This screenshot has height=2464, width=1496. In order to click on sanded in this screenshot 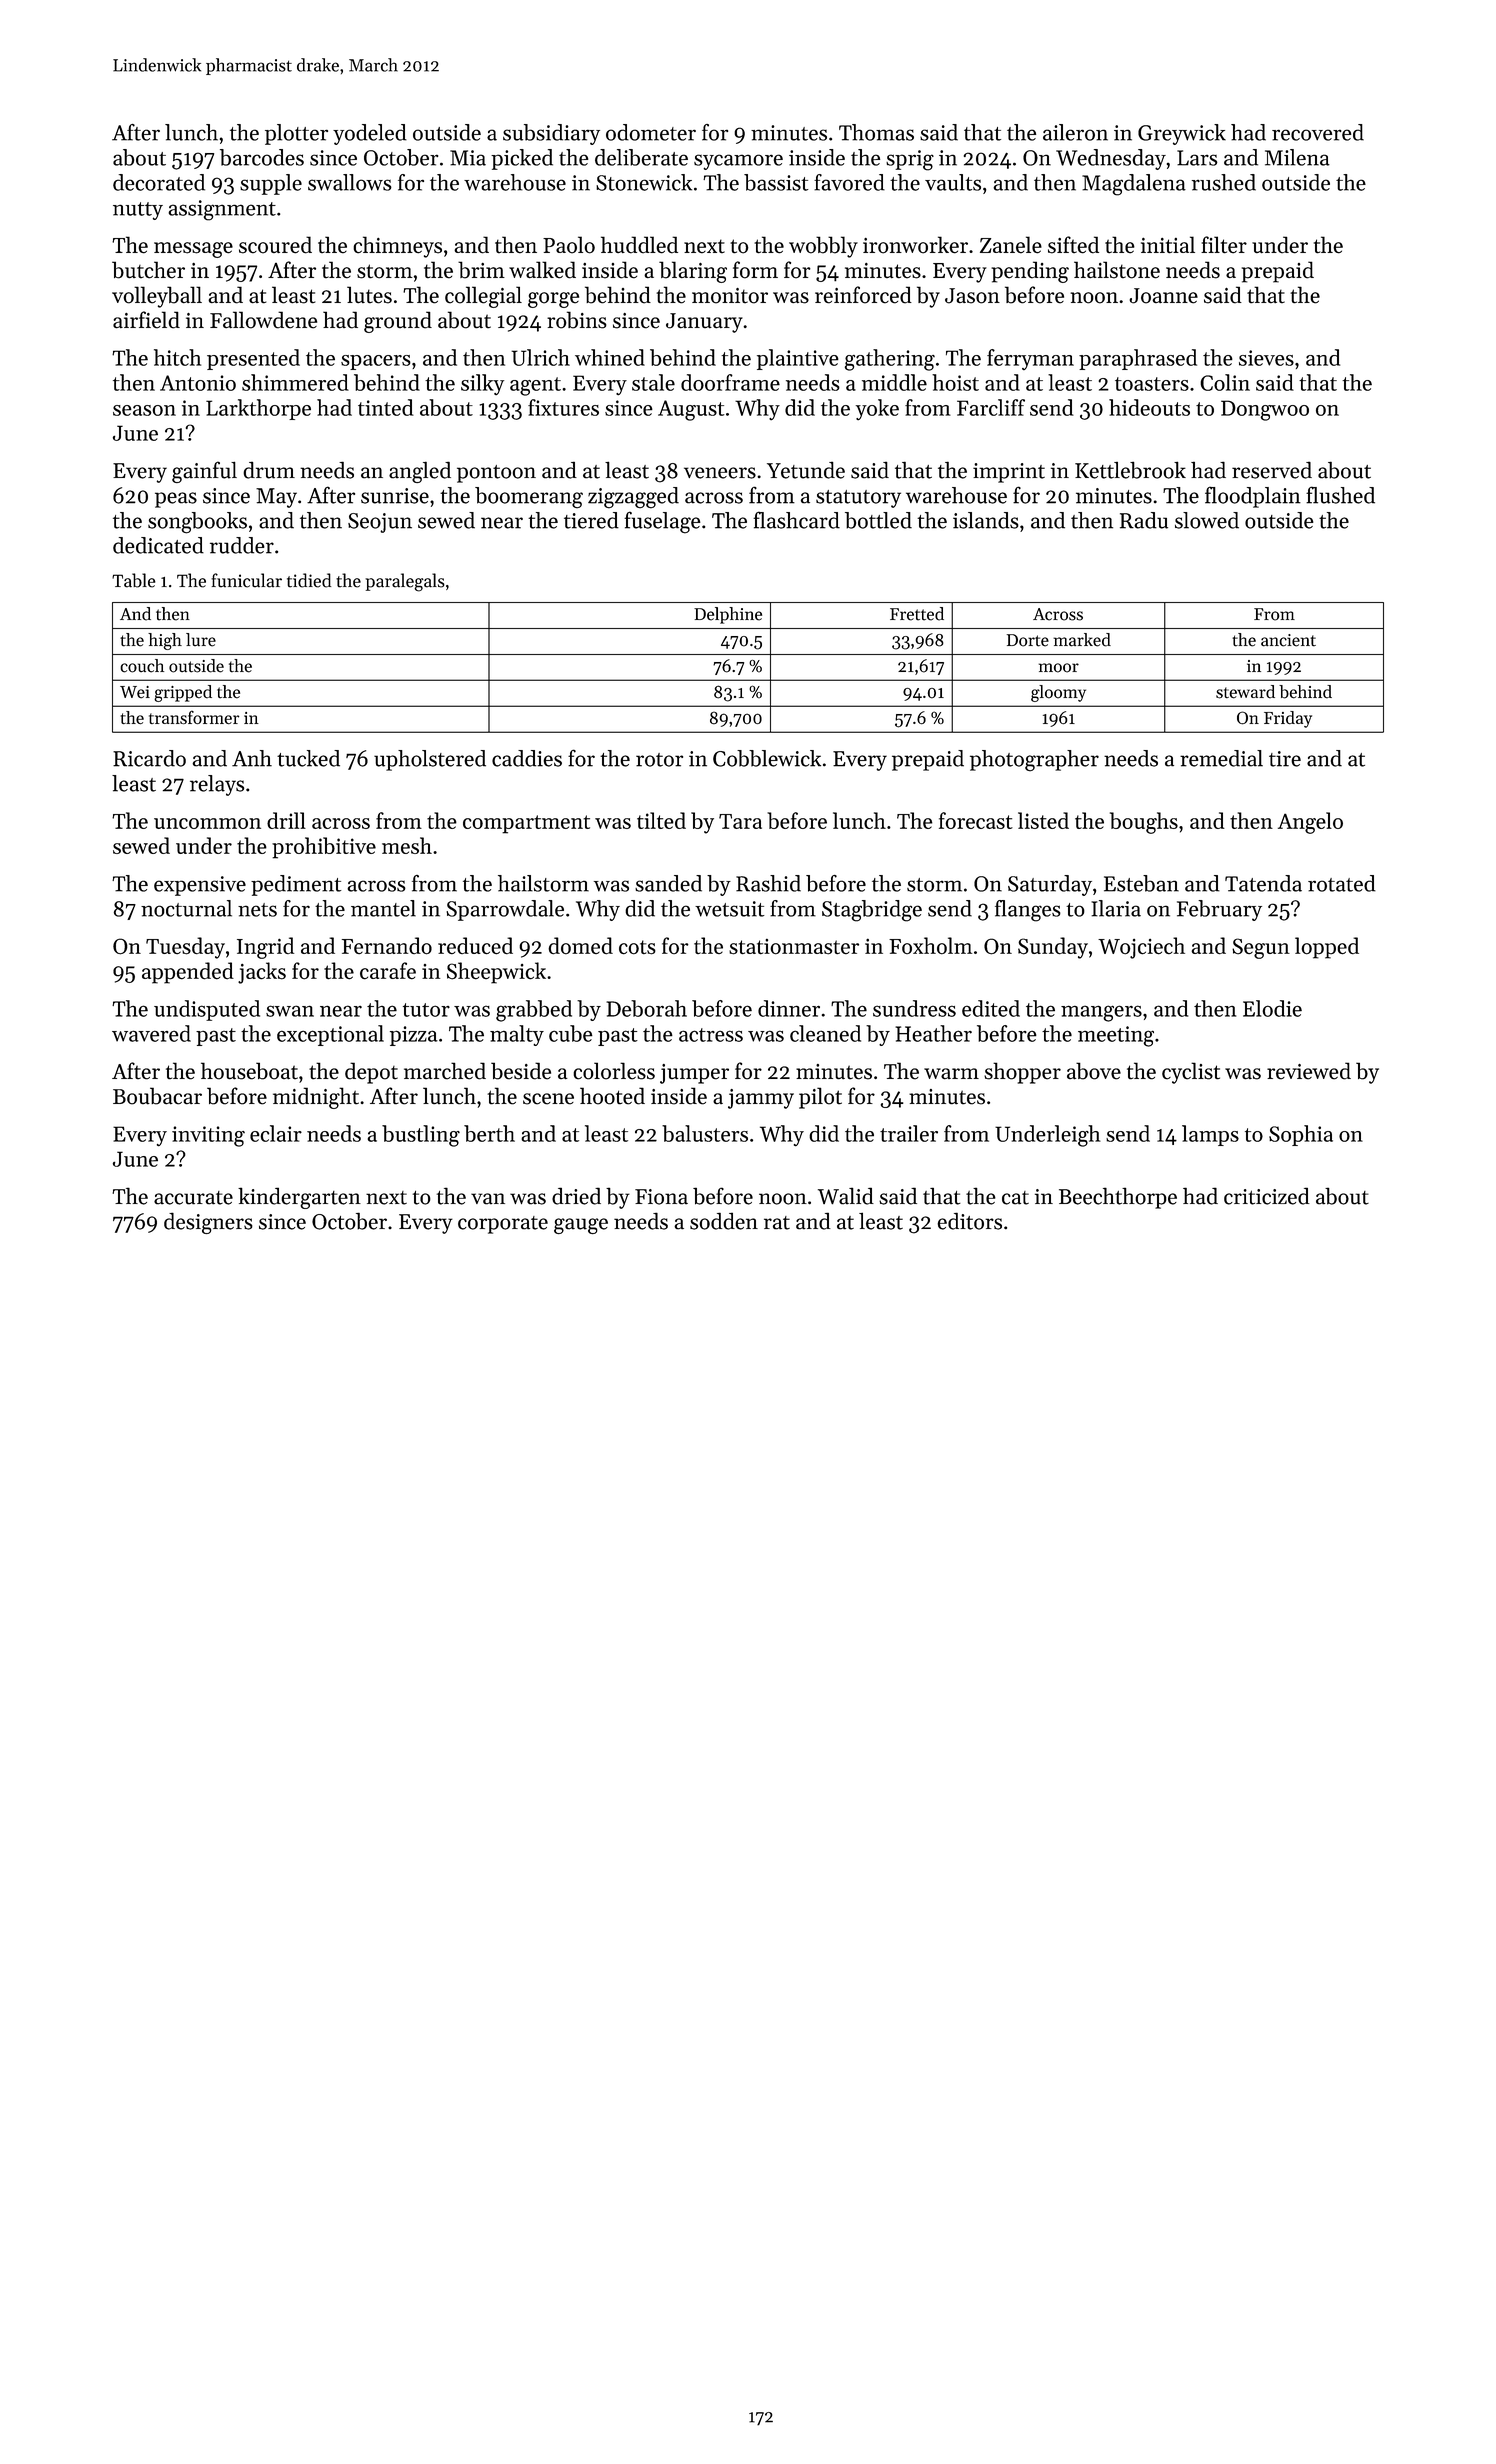, I will do `click(668, 883)`.
